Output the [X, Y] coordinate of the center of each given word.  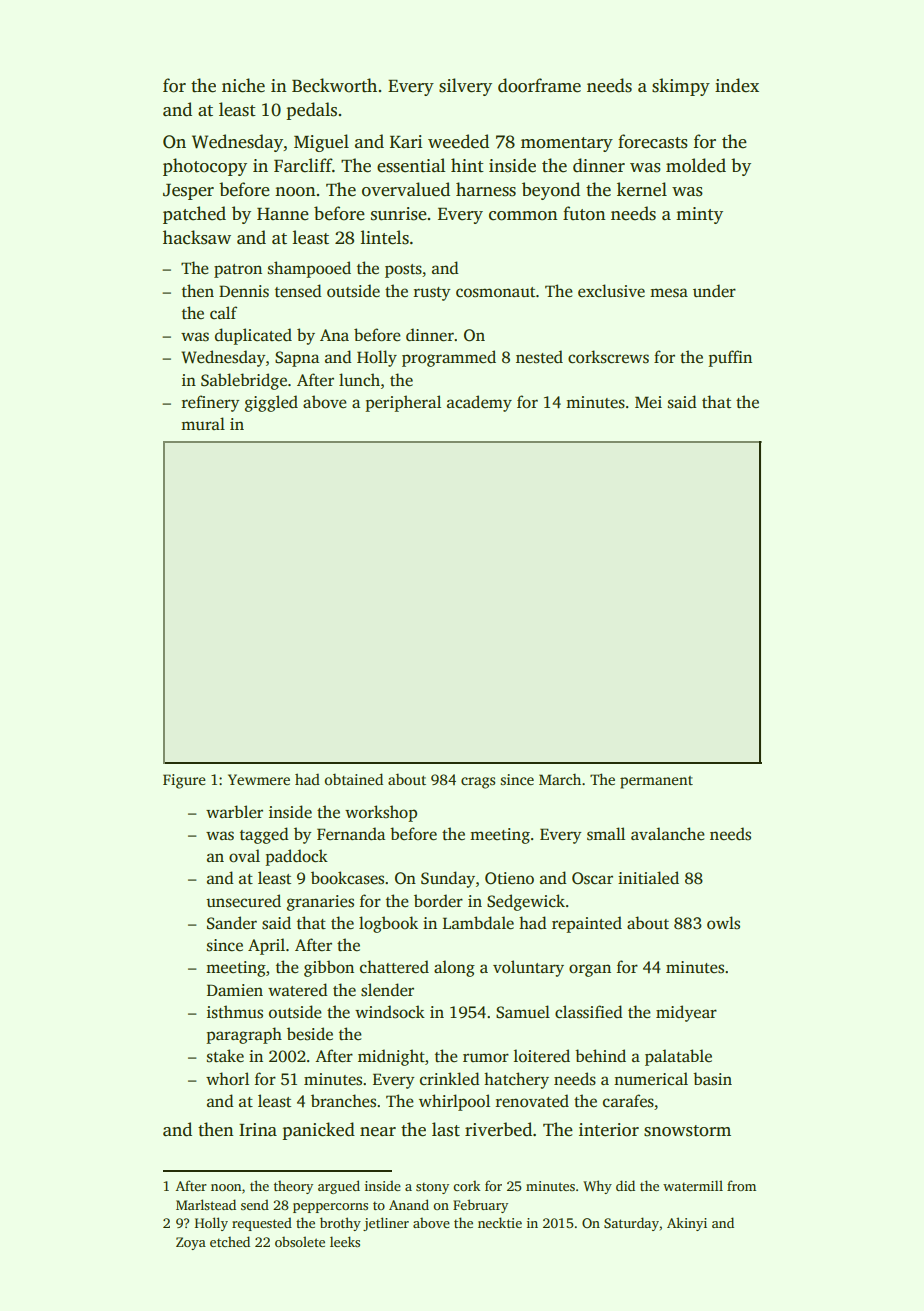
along [454, 968]
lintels [385, 237]
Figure [184, 781]
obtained [353, 779]
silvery [465, 87]
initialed [648, 877]
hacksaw [197, 237]
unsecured [243, 901]
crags [478, 783]
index [737, 85]
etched [230, 1241]
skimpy [681, 87]
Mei [648, 402]
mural [203, 423]
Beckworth [334, 85]
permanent [656, 782]
